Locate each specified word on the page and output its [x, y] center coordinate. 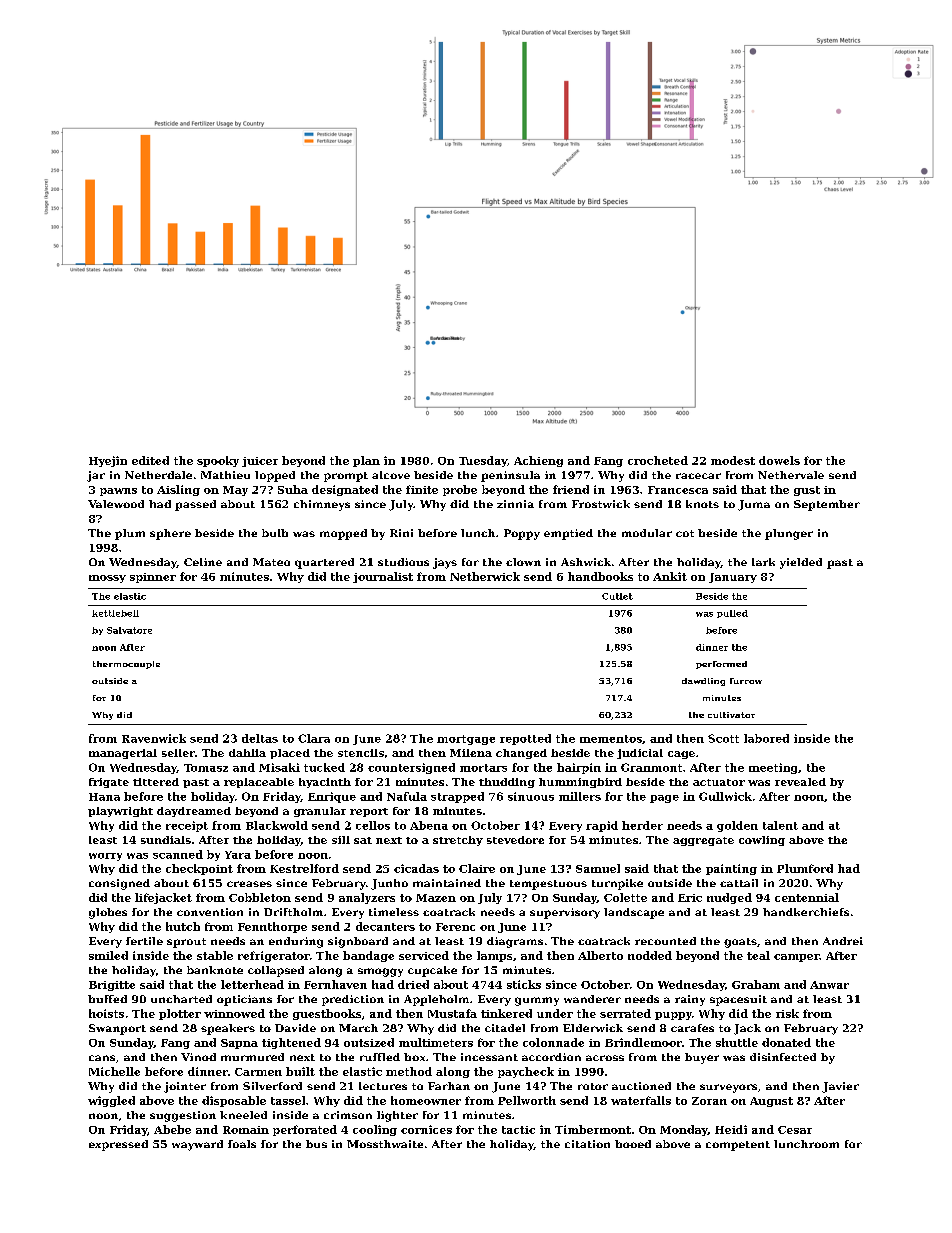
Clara [314, 738]
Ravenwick [154, 738]
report [369, 812]
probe [460, 490]
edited [150, 460]
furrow [746, 681]
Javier [840, 1087]
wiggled [111, 1101]
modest [733, 460]
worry [105, 857]
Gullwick [725, 796]
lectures [383, 1086]
